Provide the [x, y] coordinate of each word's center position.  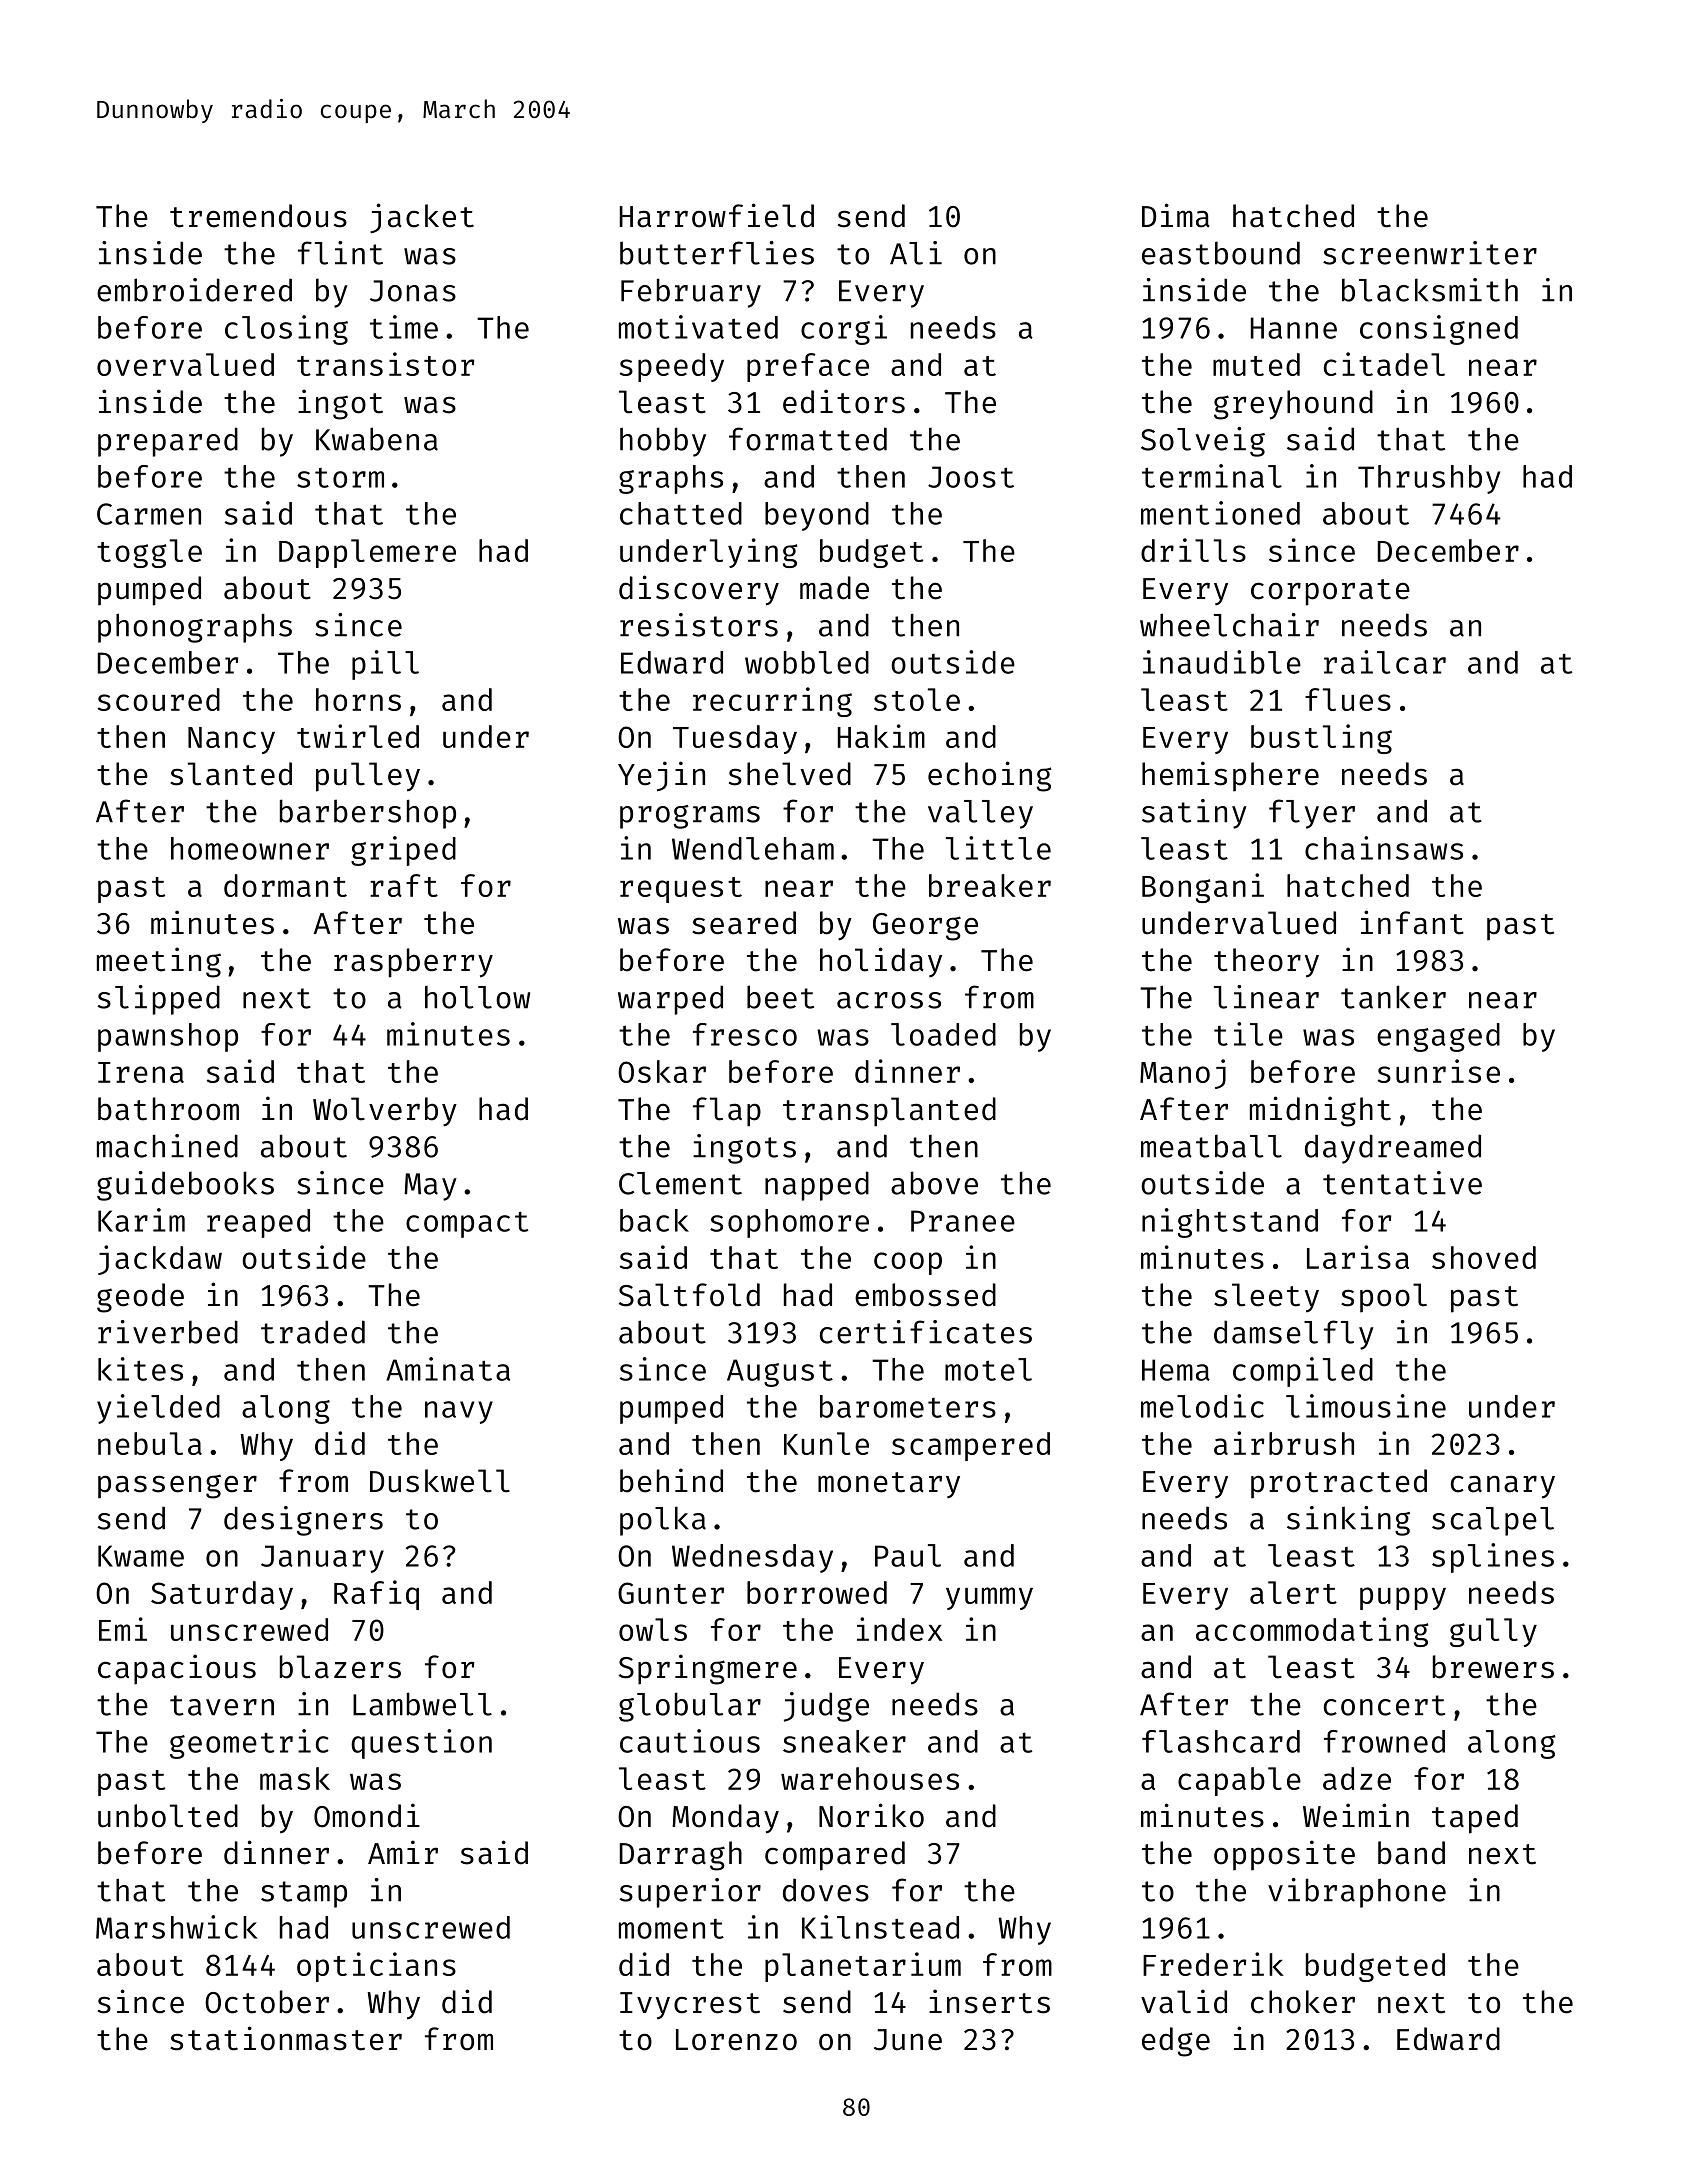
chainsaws [1384, 848]
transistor [385, 364]
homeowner [250, 848]
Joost [971, 477]
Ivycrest [690, 2006]
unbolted [168, 1816]
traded [313, 1332]
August [780, 1373]
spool [1384, 1298]
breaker [990, 885]
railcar [1385, 662]
